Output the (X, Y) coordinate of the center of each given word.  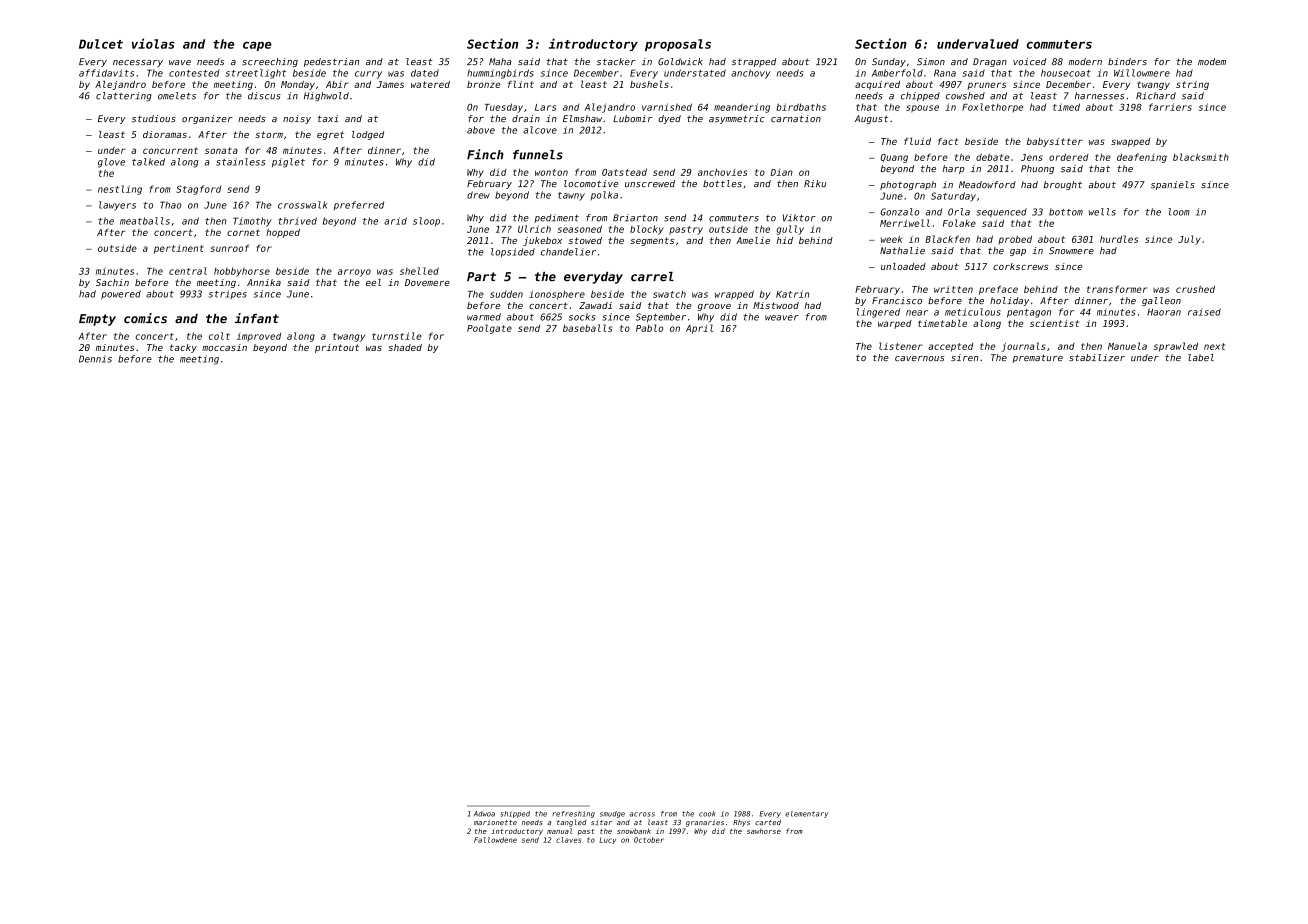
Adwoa (484, 814)
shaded (405, 347)
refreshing (573, 814)
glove (111, 163)
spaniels (1173, 185)
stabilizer (1097, 357)
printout (337, 348)
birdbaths (801, 107)
